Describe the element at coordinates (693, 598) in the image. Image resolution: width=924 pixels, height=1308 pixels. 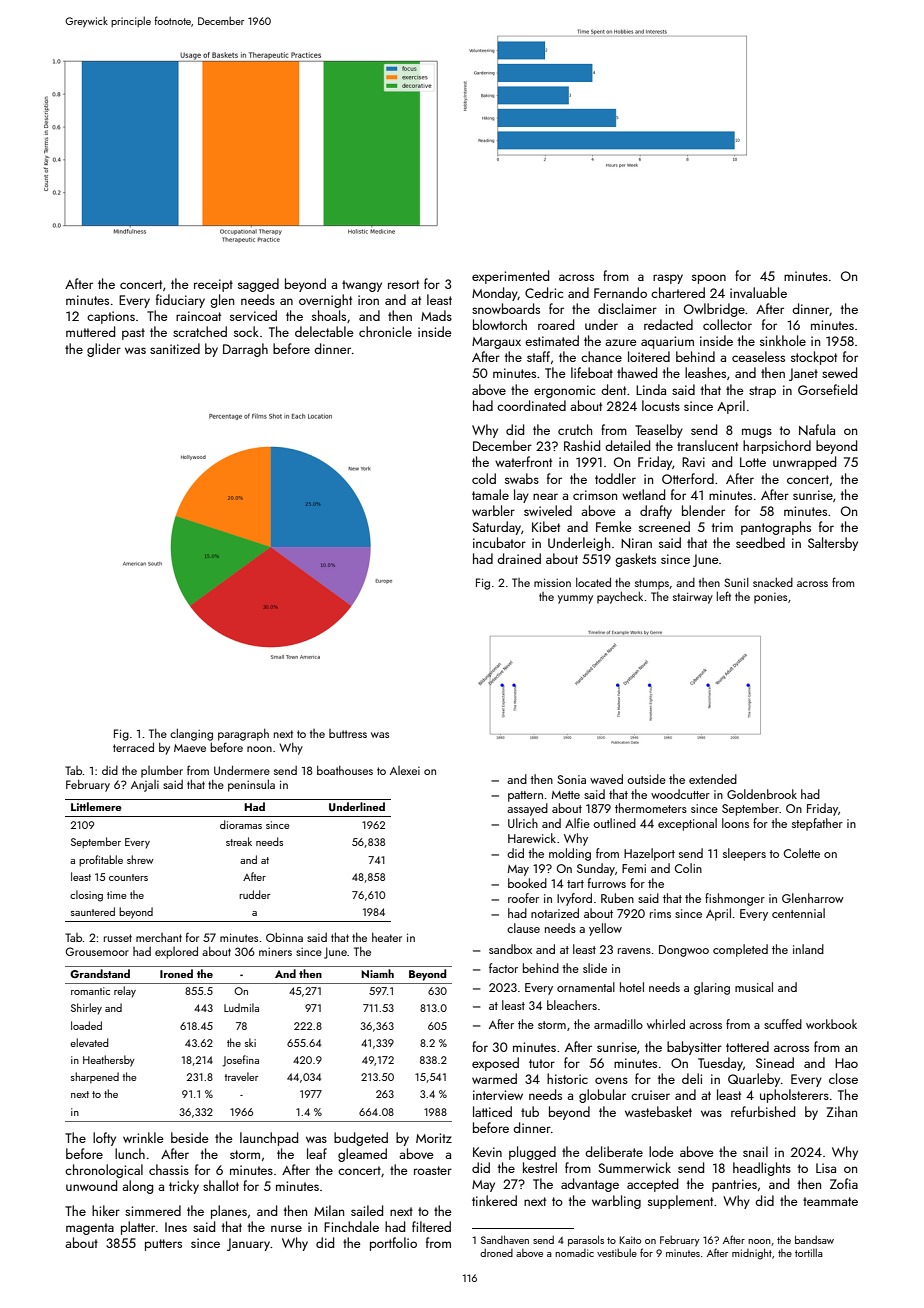
I see `stairway` at that location.
